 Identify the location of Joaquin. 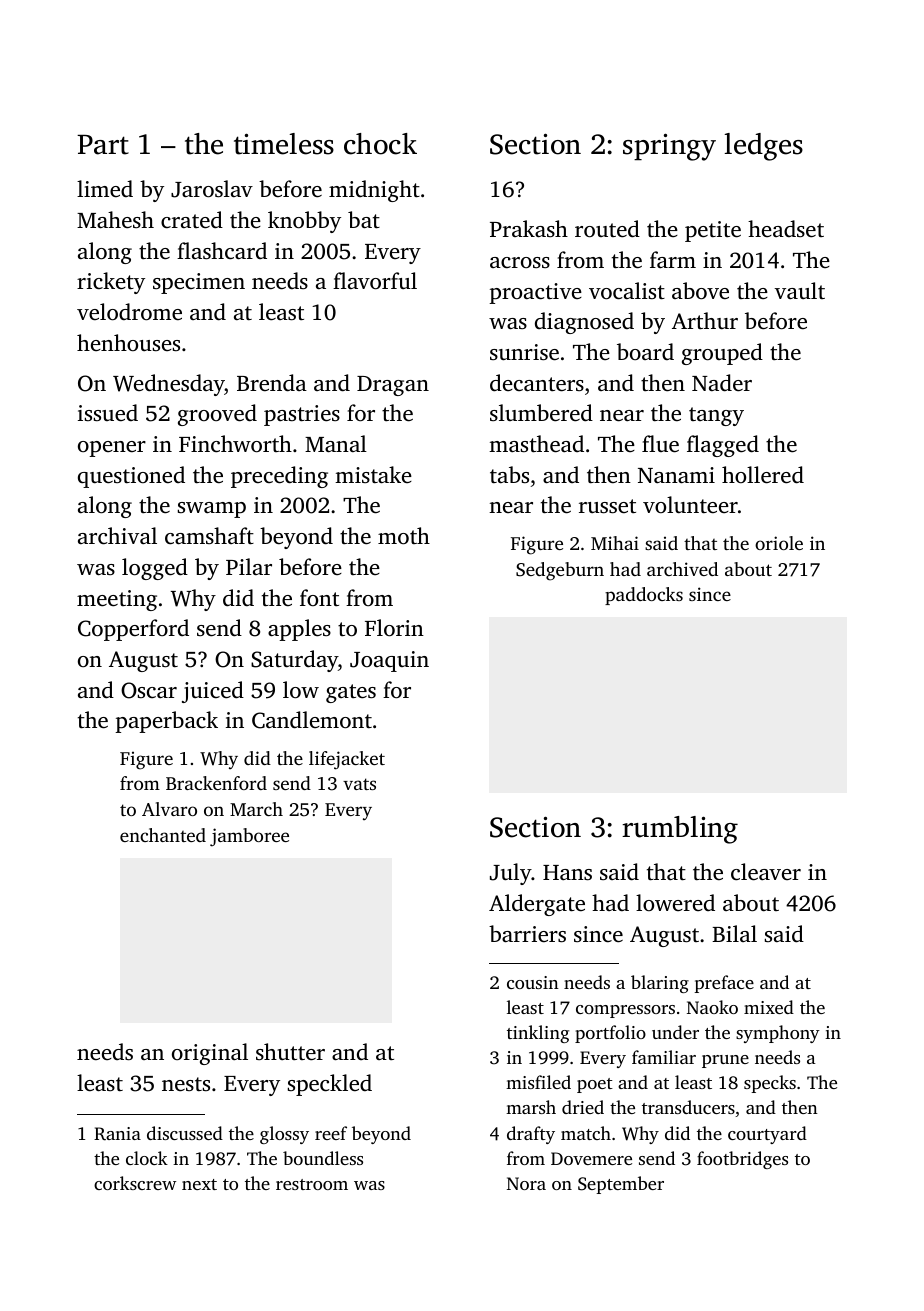
(389, 661).
